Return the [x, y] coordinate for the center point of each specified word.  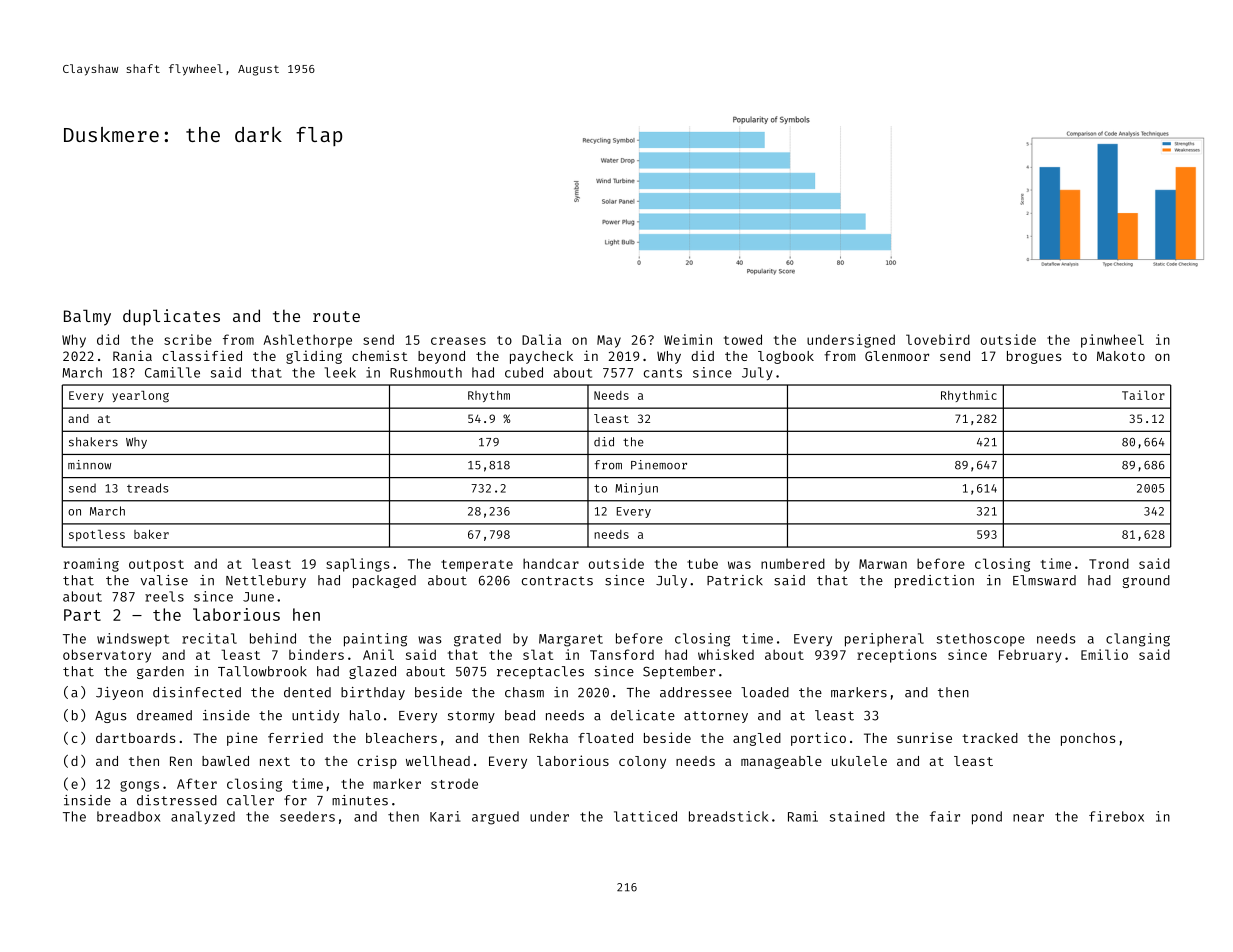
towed [743, 339]
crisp [377, 762]
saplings [358, 565]
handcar [551, 563]
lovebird [938, 339]
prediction [934, 581]
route [336, 316]
